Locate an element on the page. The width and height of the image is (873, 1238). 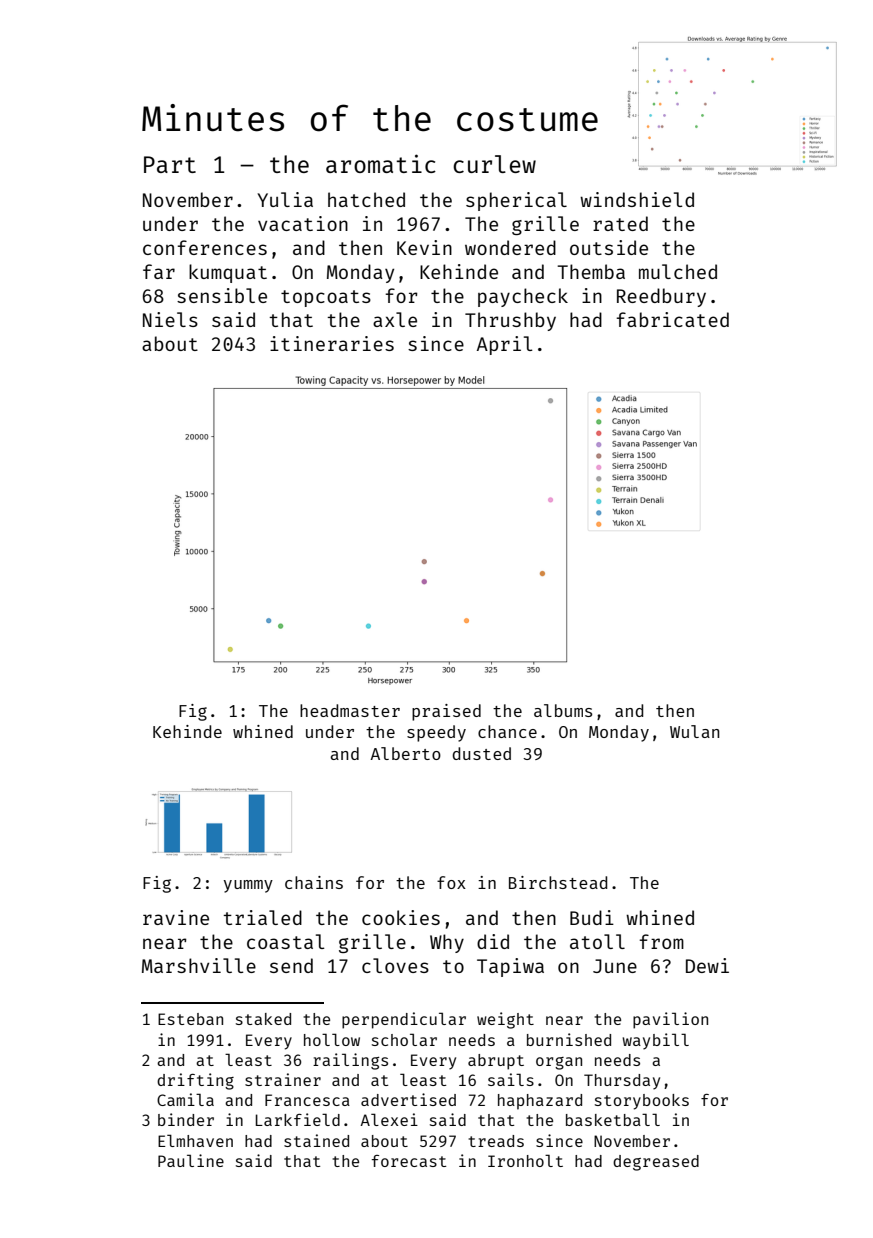
abrupt is located at coordinates (496, 1062).
